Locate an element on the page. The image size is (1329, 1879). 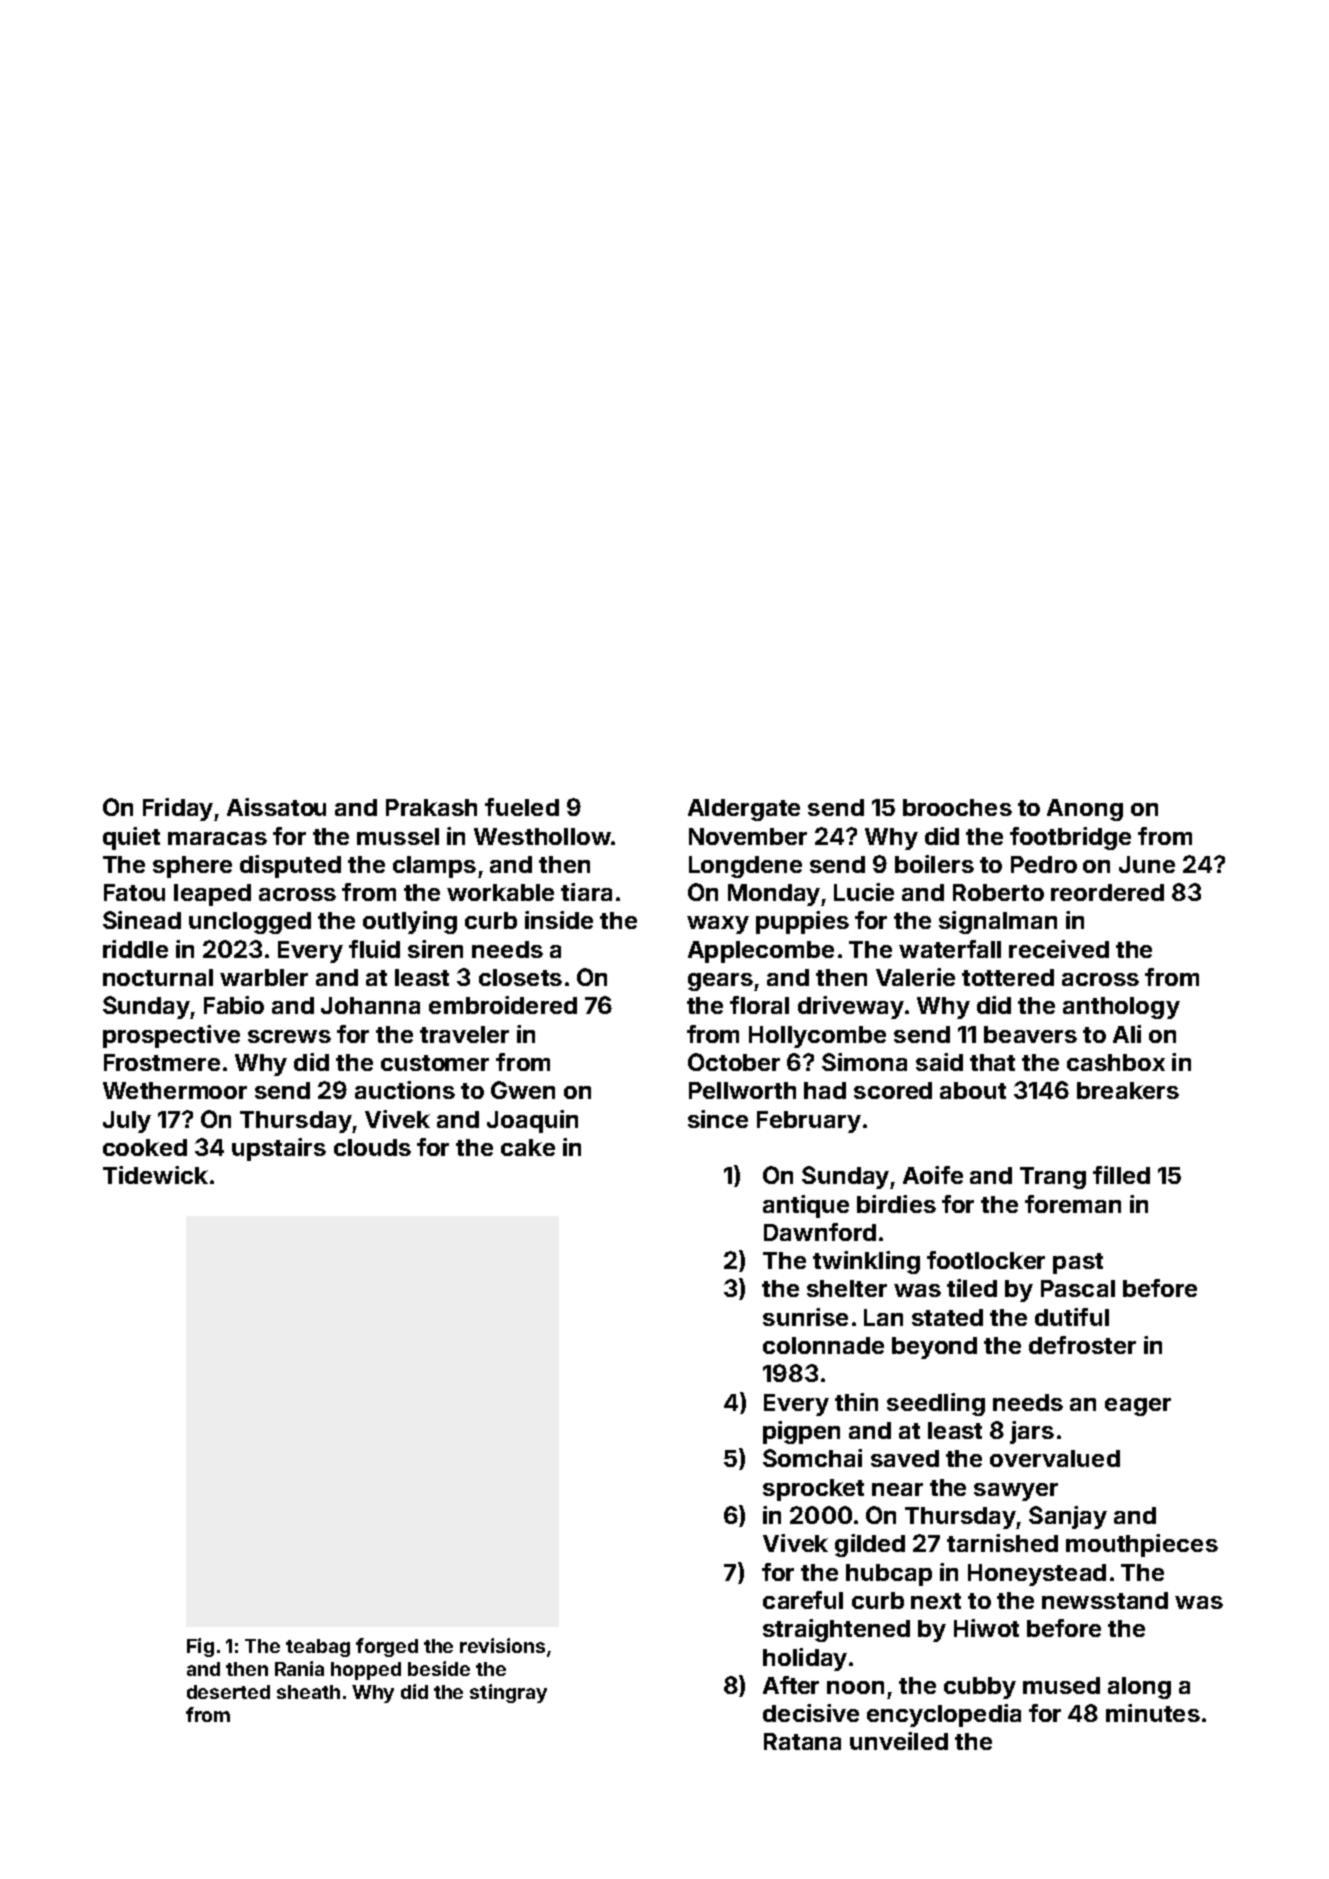
sawyer is located at coordinates (1016, 1492).
